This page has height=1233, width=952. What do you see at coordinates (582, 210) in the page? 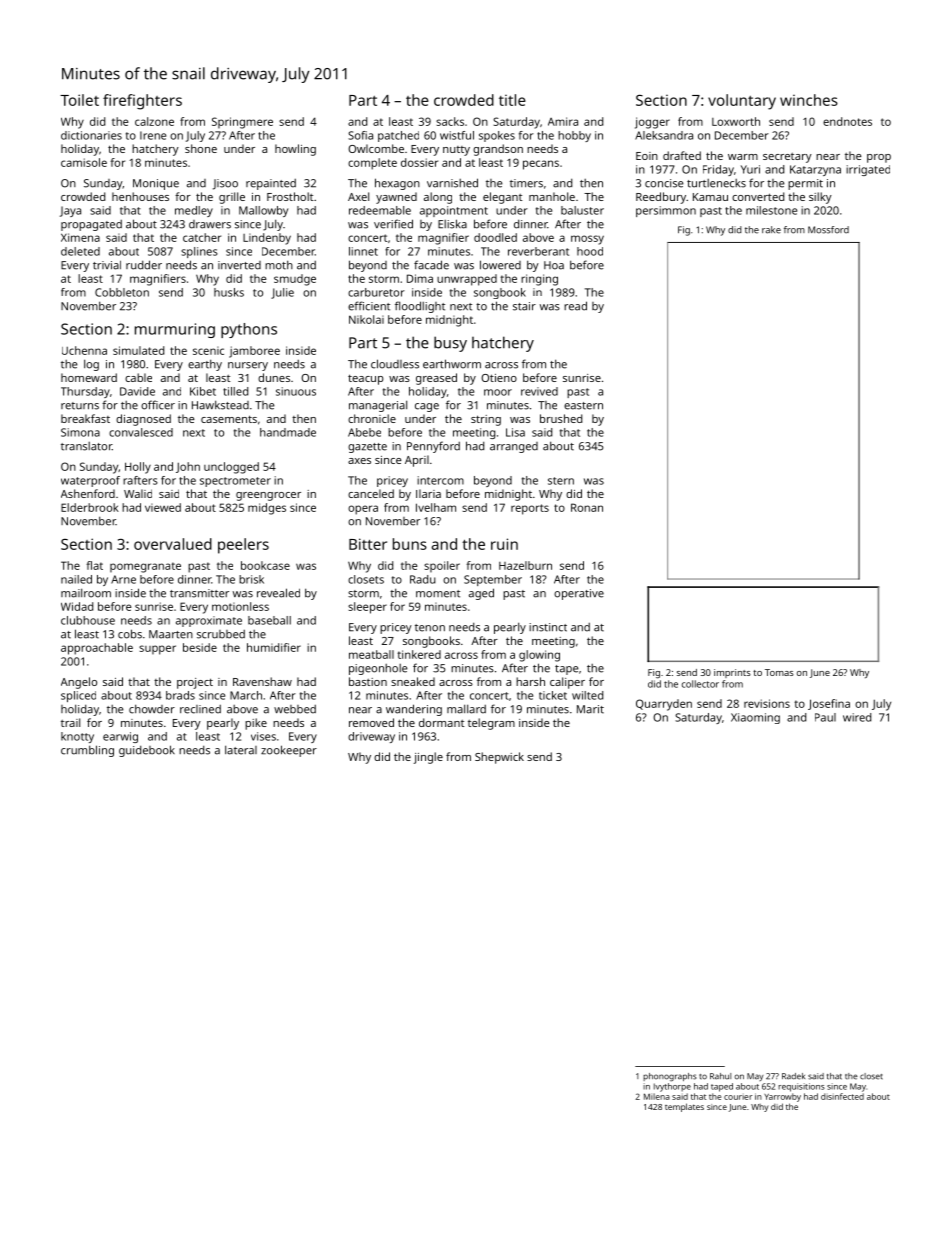
I see `baluster` at bounding box center [582, 210].
